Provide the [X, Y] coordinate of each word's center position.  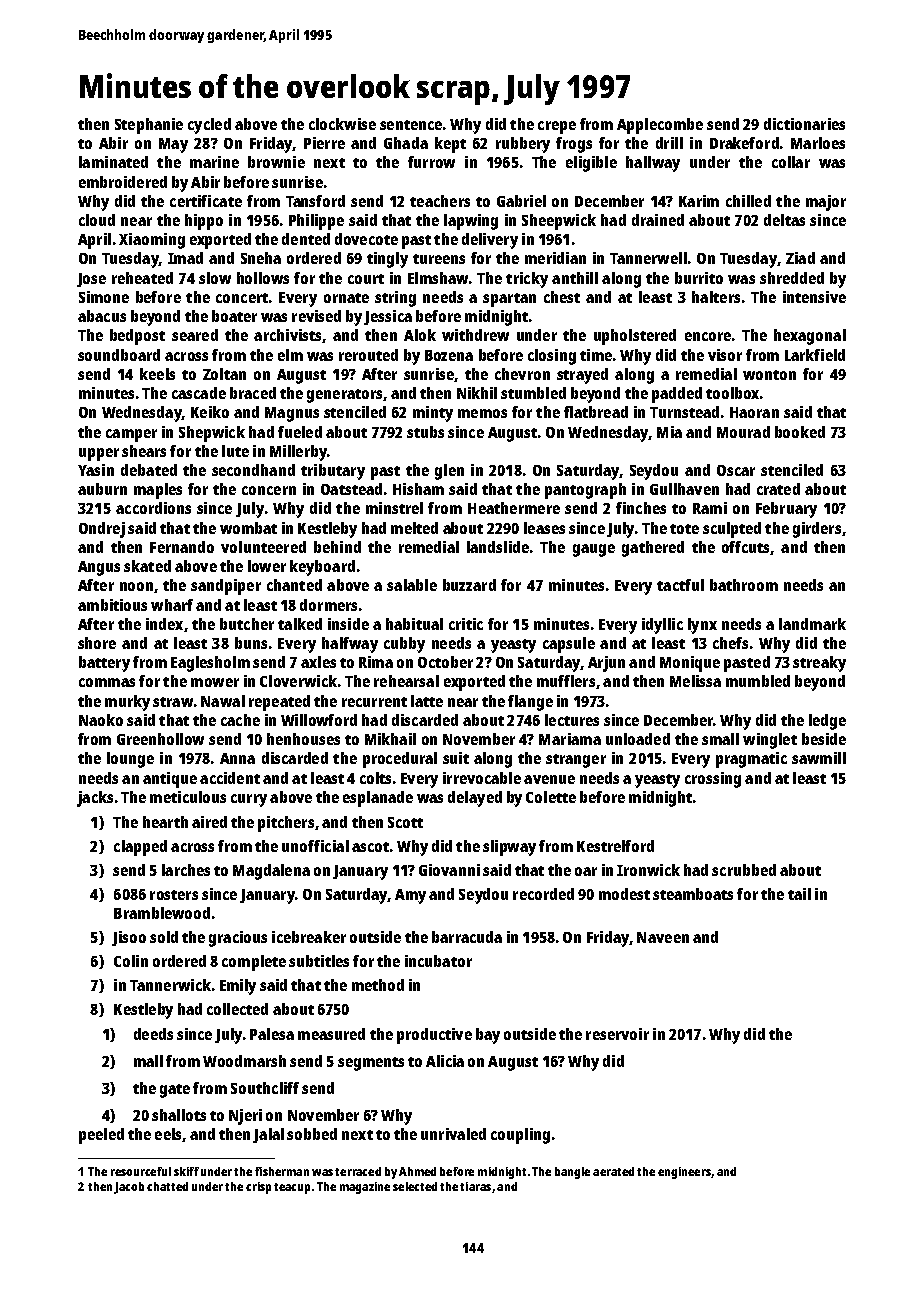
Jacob [129, 1188]
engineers [684, 1173]
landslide [498, 547]
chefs [730, 643]
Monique [690, 664]
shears [144, 451]
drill [669, 143]
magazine [365, 1188]
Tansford [315, 201]
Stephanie [149, 126]
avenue [549, 779]
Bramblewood [162, 913]
